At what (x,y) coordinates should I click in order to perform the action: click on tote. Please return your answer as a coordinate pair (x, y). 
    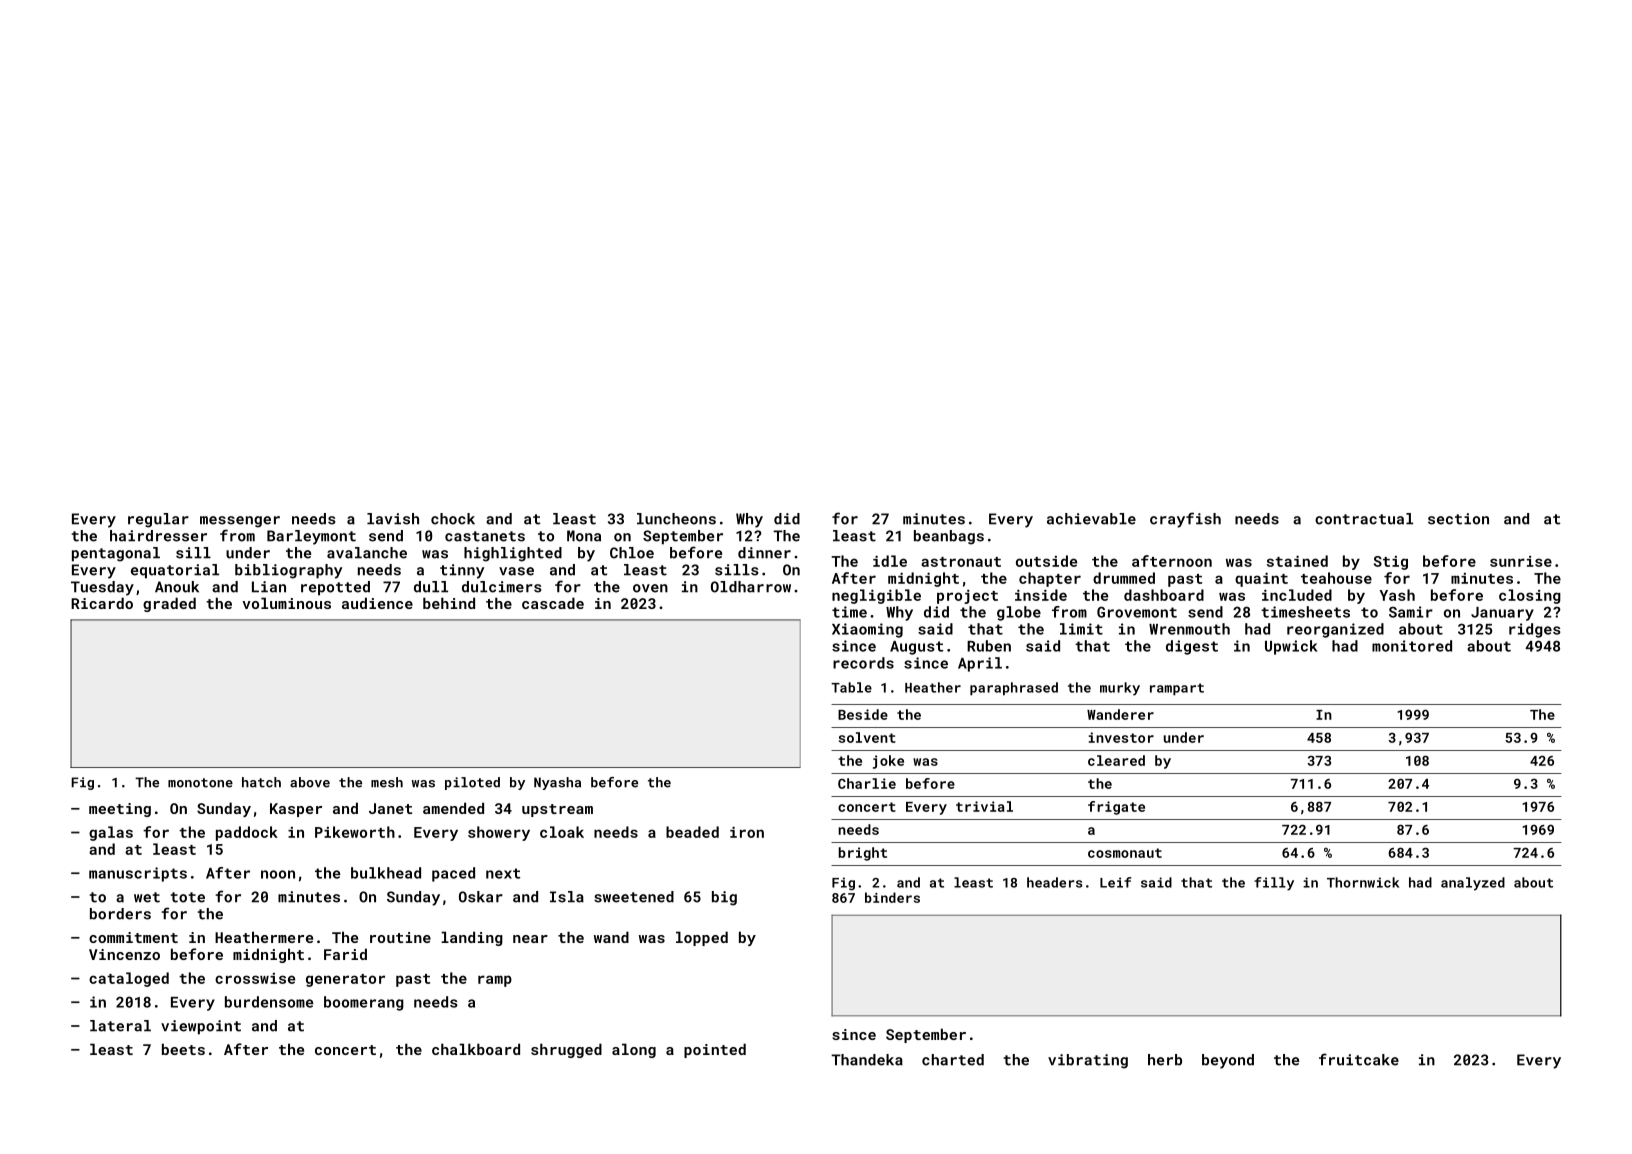
    Looking at the image, I should click on (187, 897).
